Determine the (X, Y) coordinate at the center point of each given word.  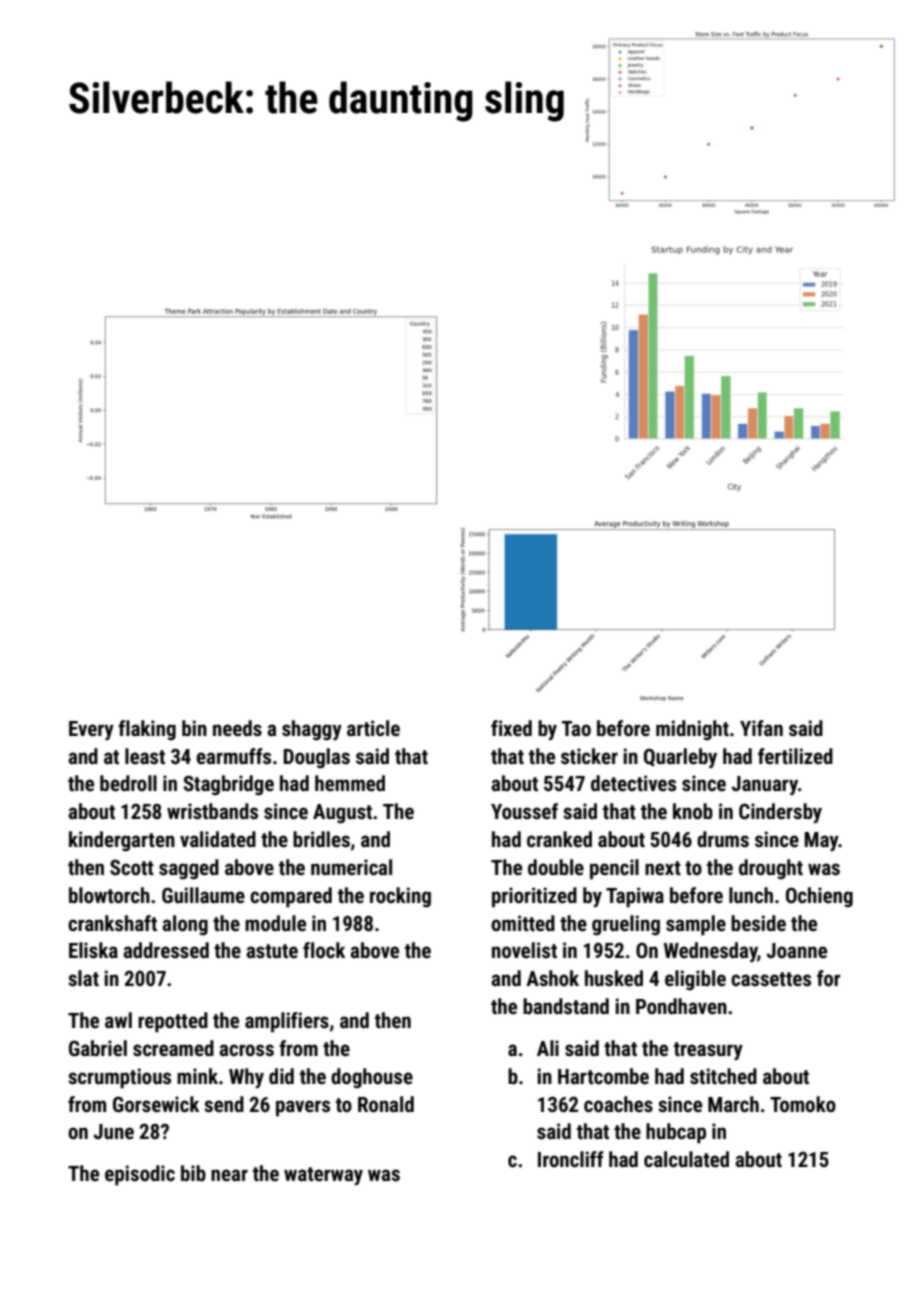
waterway (323, 1176)
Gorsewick (156, 1104)
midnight (692, 730)
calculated (686, 1159)
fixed (511, 728)
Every (91, 730)
